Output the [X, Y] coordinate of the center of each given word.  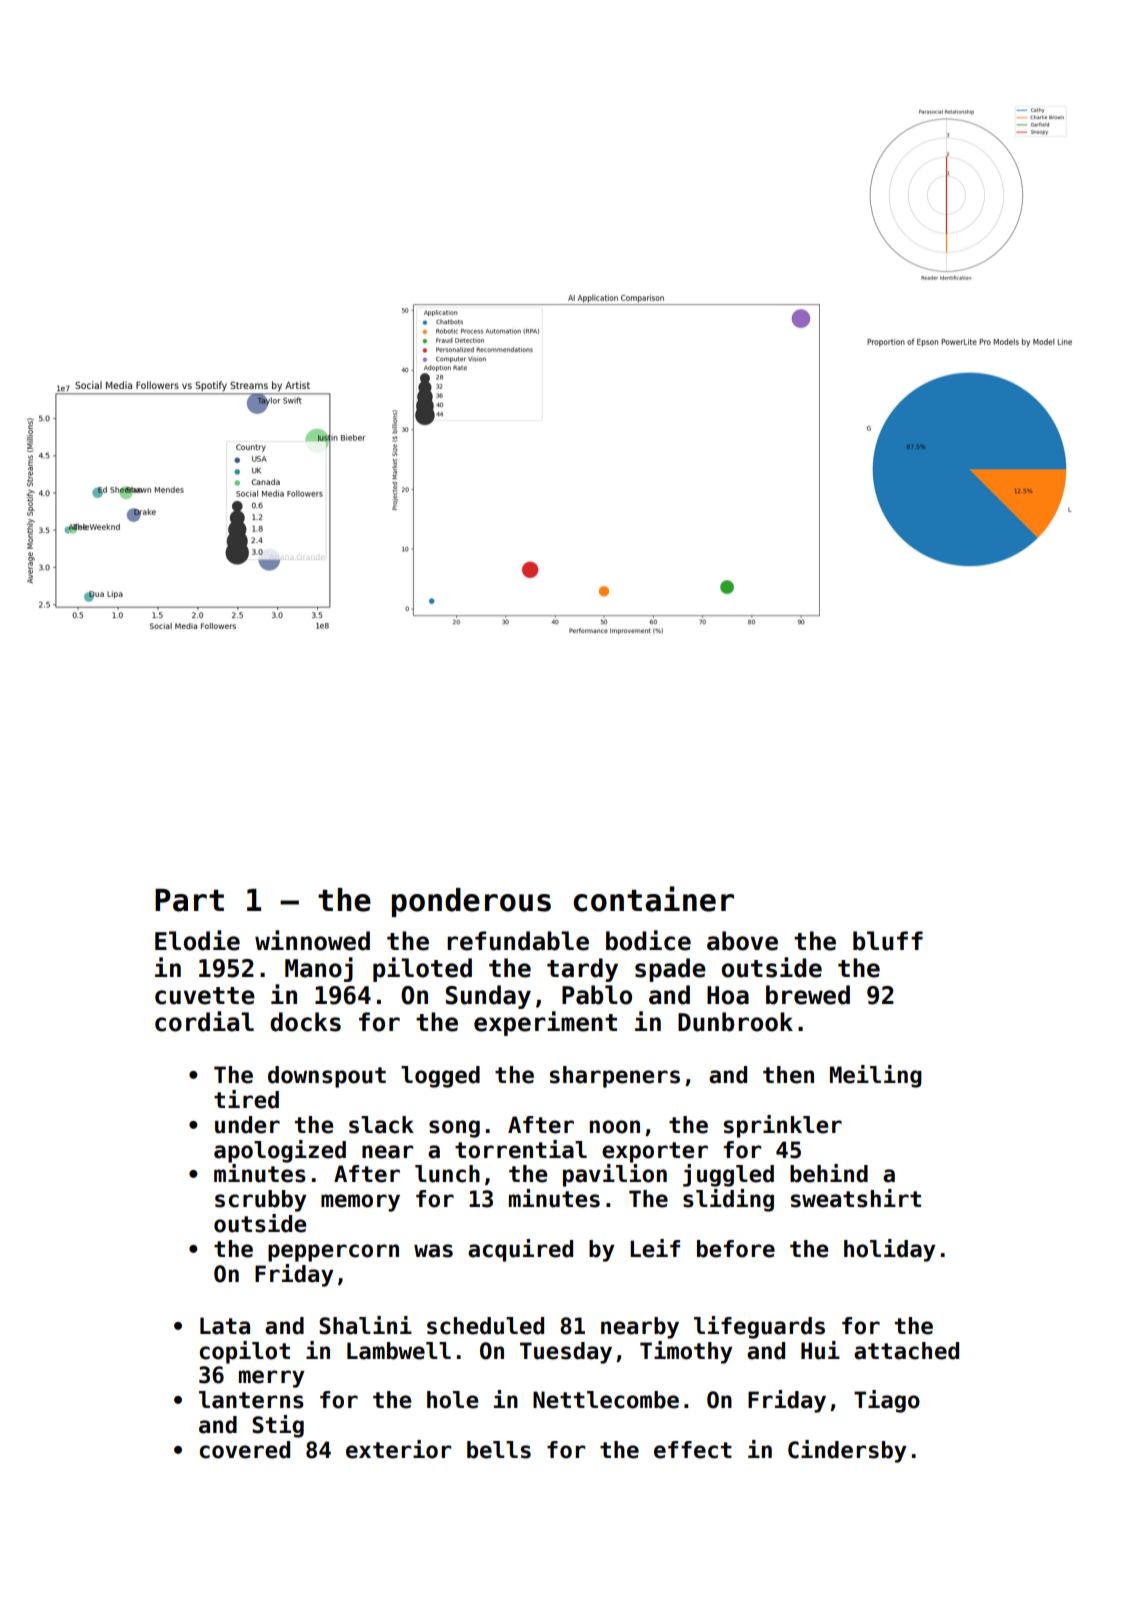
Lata [225, 1326]
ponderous [471, 902]
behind [829, 1173]
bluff [888, 941]
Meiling [876, 1076]
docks [305, 1022]
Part [189, 900]
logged [440, 1077]
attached [906, 1351]
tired [246, 1099]
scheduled [485, 1326]
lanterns [251, 1400]
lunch [447, 1174]
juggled [728, 1175]
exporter [655, 1152]
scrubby [261, 1201]
